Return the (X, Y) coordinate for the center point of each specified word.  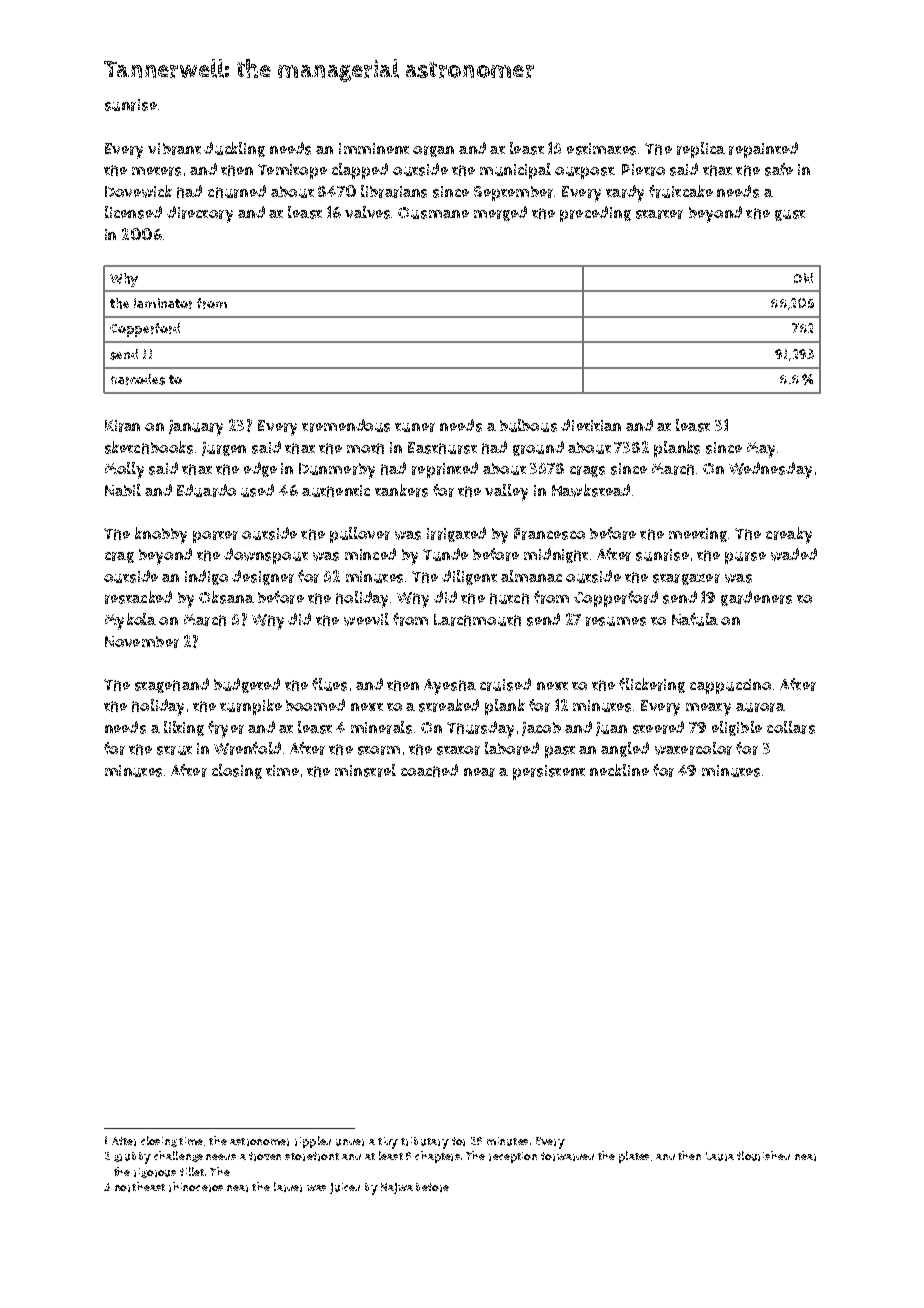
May (761, 450)
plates (634, 1157)
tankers (401, 490)
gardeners (756, 598)
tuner (415, 427)
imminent (374, 148)
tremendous (346, 425)
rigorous (155, 1173)
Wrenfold (247, 748)
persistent (549, 772)
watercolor (693, 748)
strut (174, 750)
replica (701, 150)
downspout (266, 556)
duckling (234, 149)
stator (458, 750)
